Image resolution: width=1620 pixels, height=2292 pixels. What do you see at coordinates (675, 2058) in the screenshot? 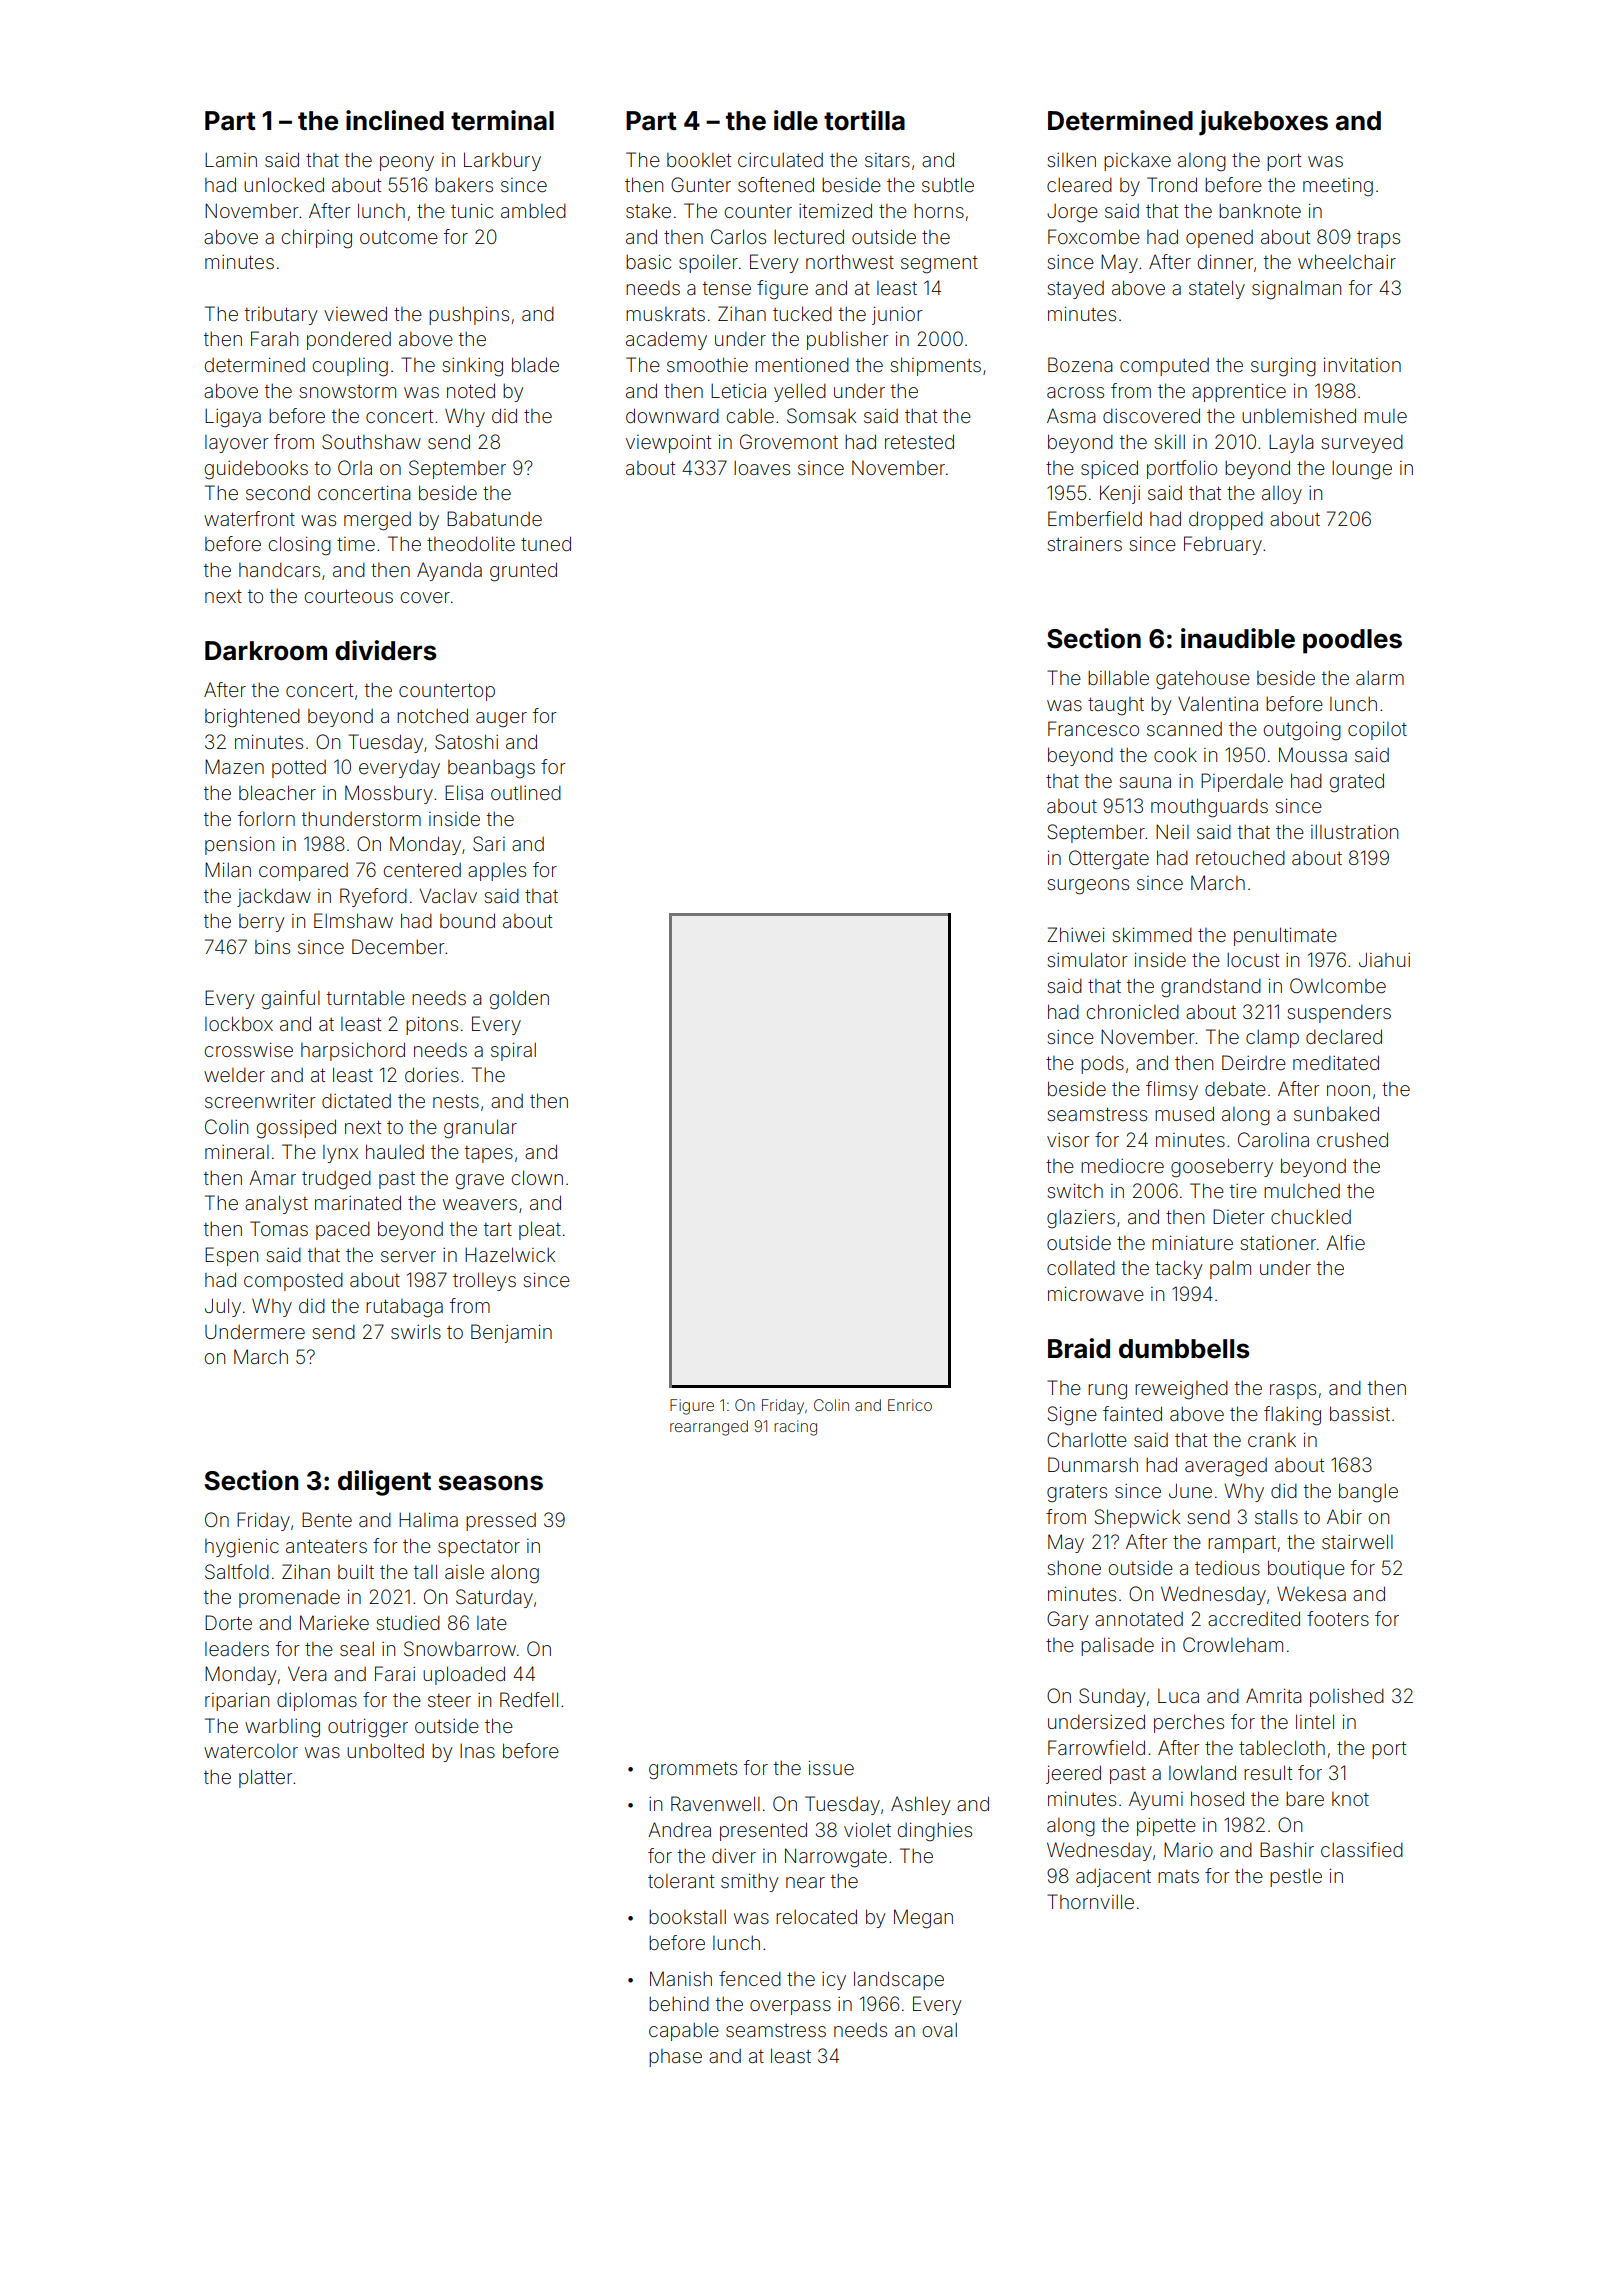
I see `phase` at bounding box center [675, 2058].
